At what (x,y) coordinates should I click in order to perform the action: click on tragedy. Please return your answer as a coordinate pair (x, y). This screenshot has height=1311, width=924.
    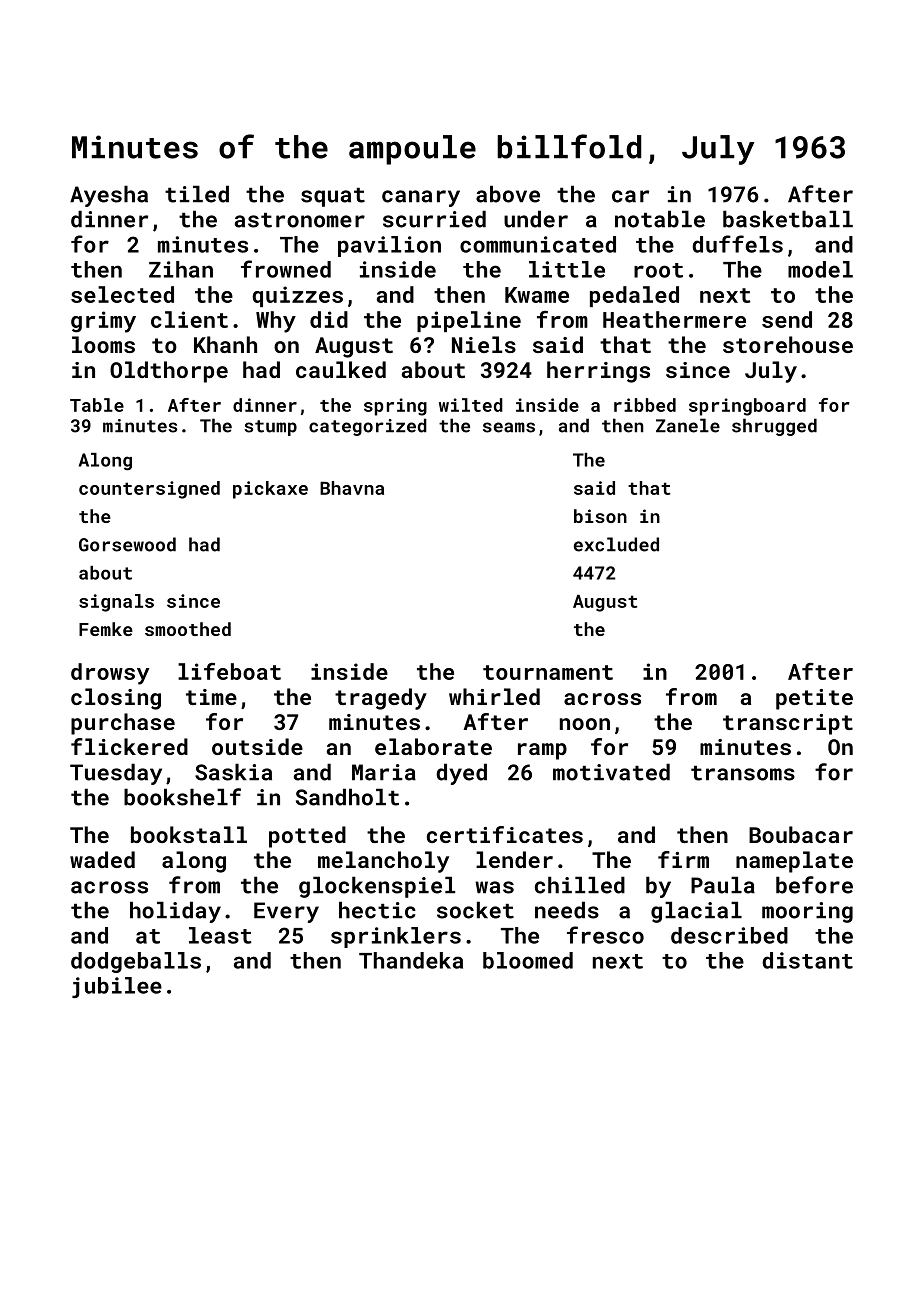
    Looking at the image, I should click on (381, 699).
